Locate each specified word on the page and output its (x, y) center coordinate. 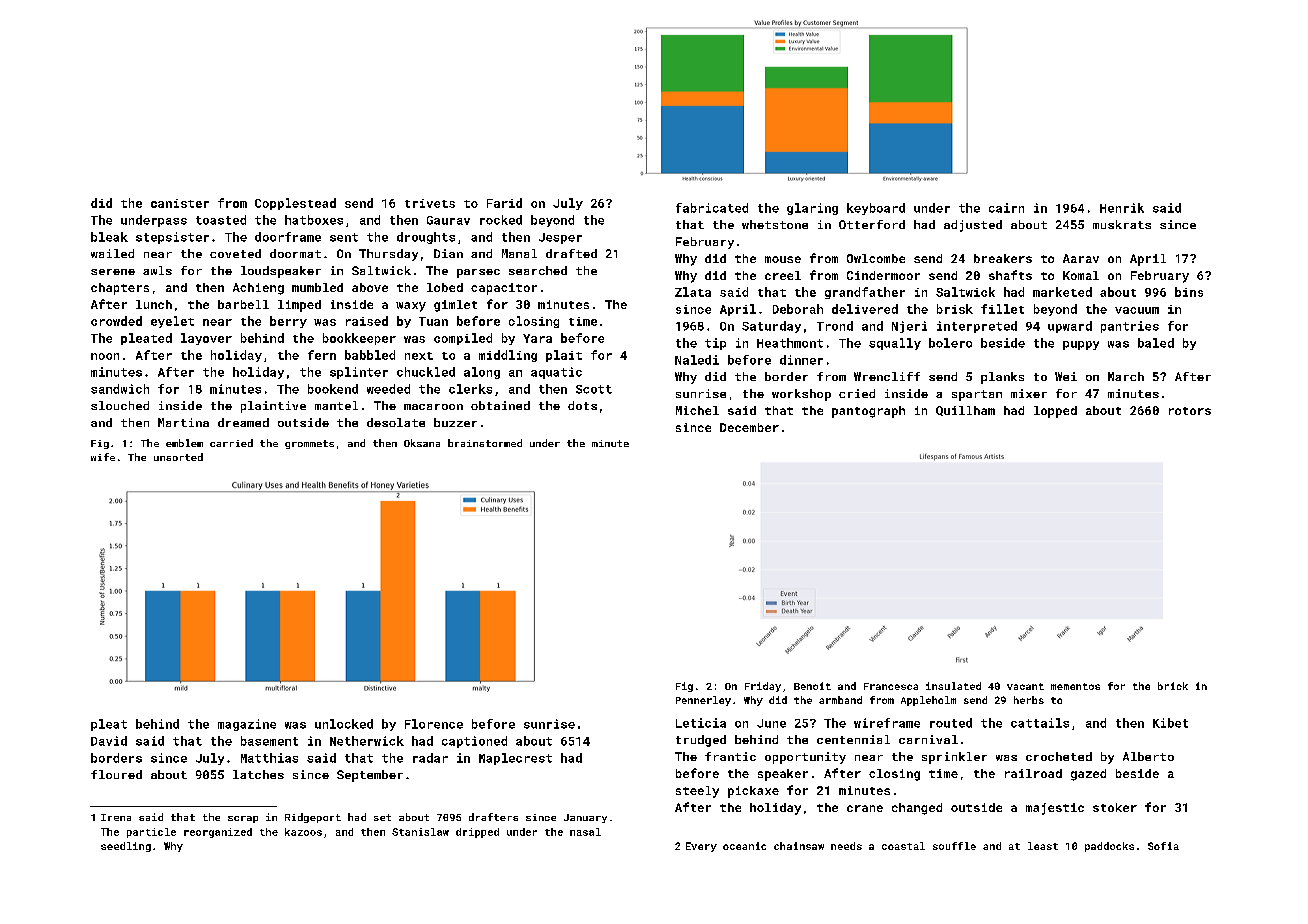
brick (1173, 686)
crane (865, 808)
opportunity (805, 758)
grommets (309, 444)
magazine (247, 725)
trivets (430, 203)
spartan (977, 395)
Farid (504, 203)
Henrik (1122, 208)
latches (258, 774)
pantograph (868, 412)
